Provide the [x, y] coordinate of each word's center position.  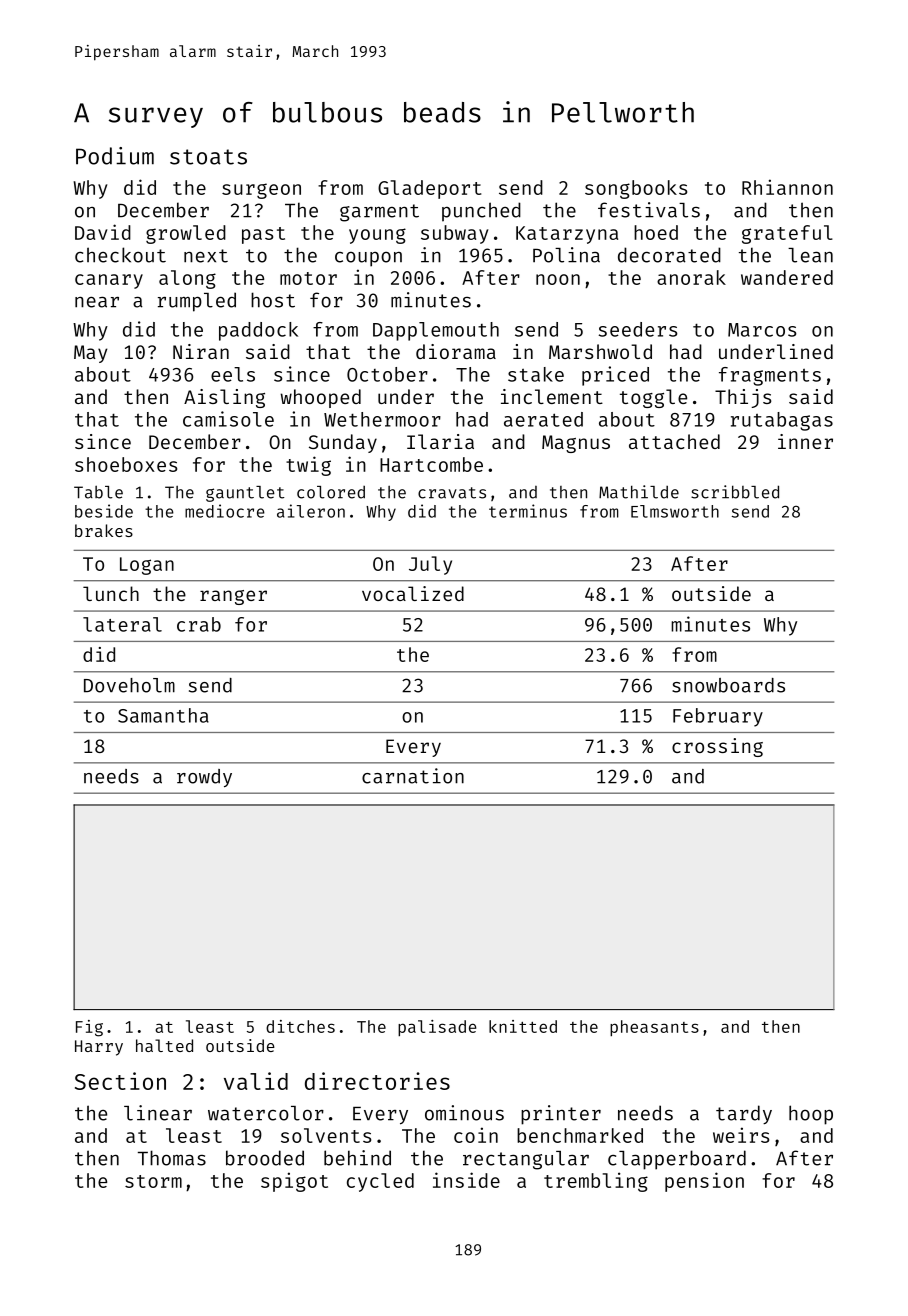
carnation [413, 776]
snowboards [728, 685]
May [90, 354]
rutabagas [782, 421]
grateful [787, 234]
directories [377, 1081]
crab [199, 624]
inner [805, 441]
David [103, 232]
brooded [265, 1158]
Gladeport [429, 189]
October [387, 374]
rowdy [204, 778]
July [430, 565]
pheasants [654, 1028]
